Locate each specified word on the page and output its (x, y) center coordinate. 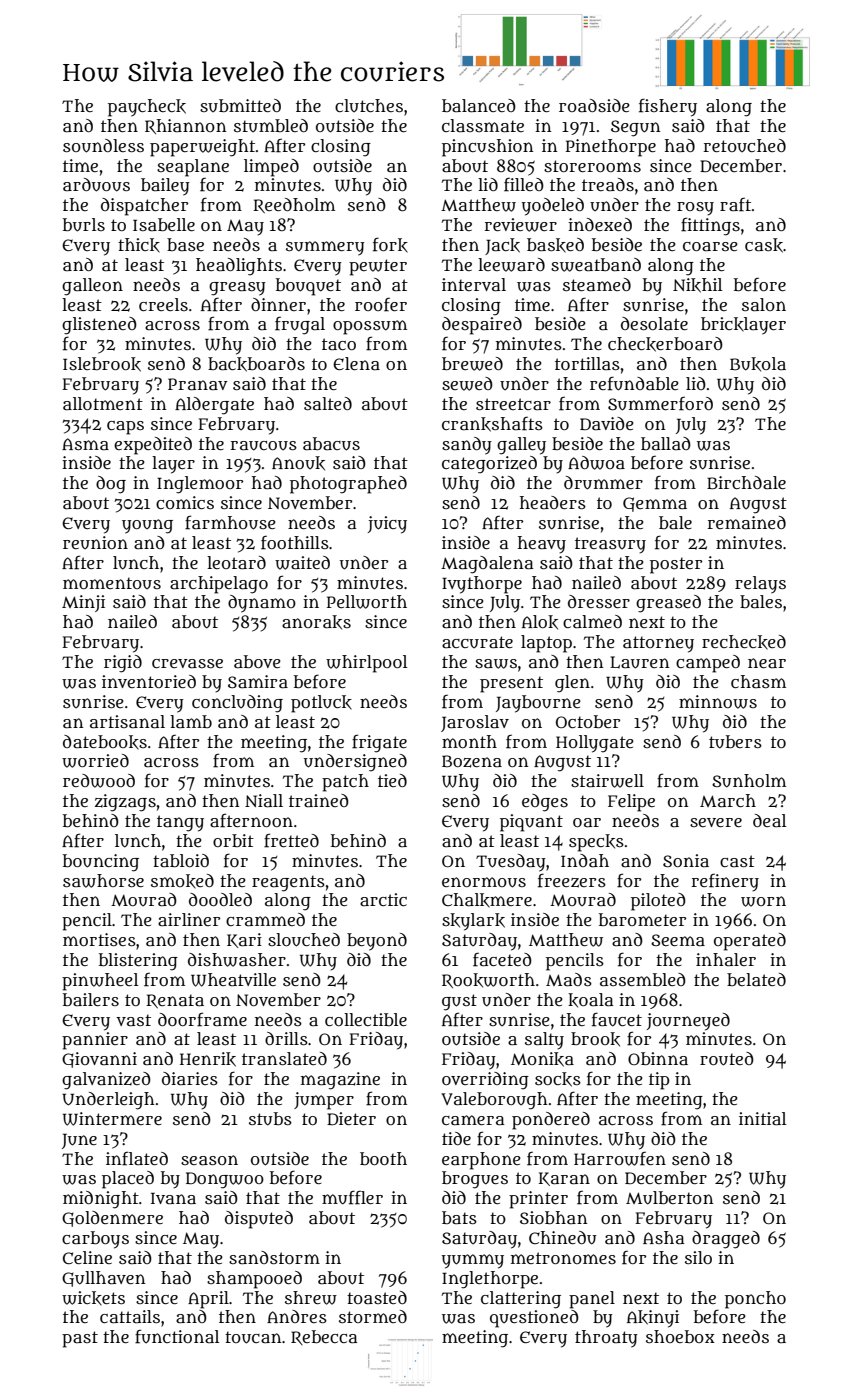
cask (764, 245)
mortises (99, 939)
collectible (366, 1019)
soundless (103, 146)
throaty (606, 1339)
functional (177, 1336)
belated (756, 980)
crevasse (187, 664)
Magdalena (487, 565)
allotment (103, 404)
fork (390, 245)
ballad (666, 444)
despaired (482, 326)
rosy (695, 209)
